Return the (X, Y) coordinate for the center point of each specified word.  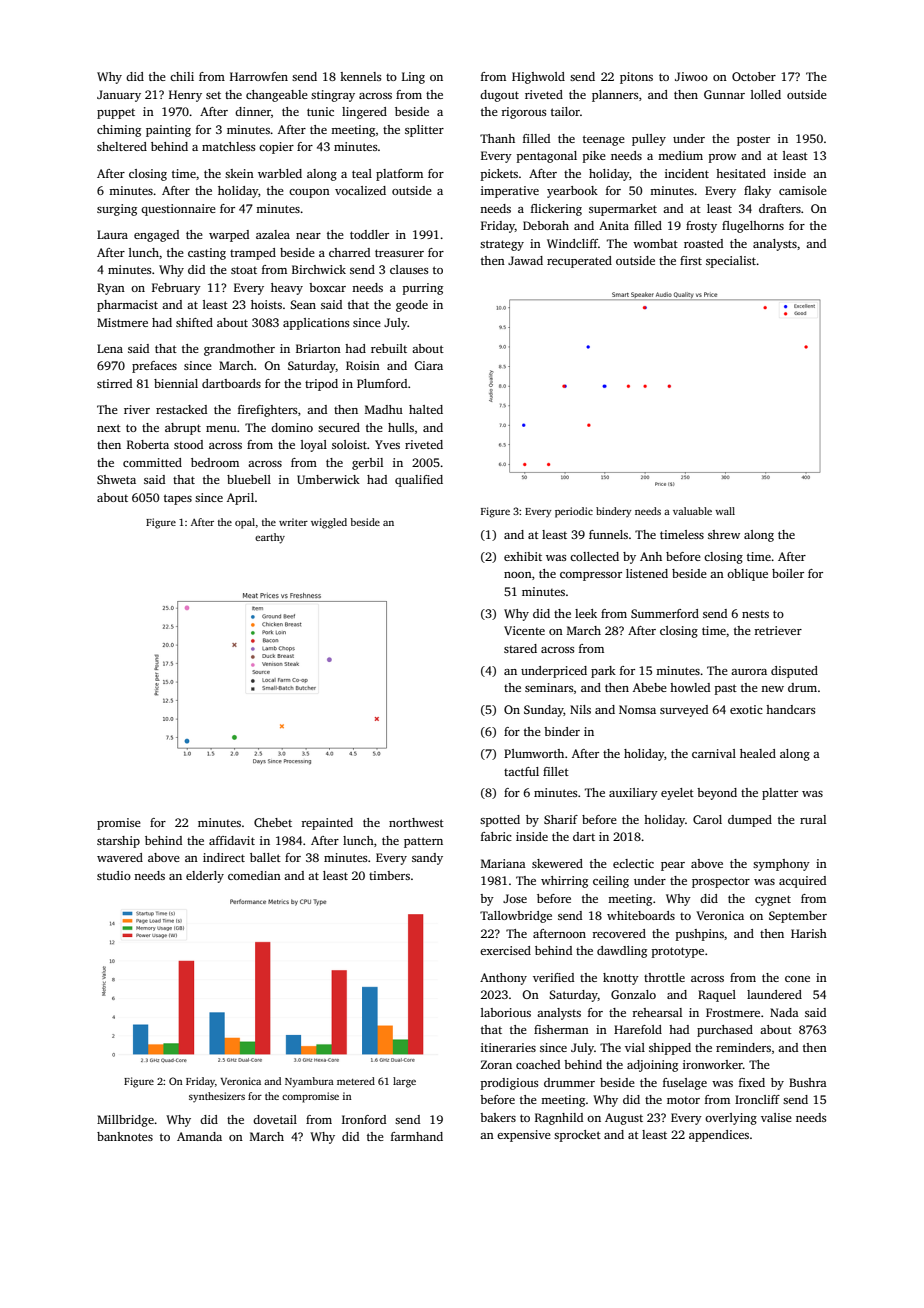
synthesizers (217, 1097)
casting (207, 254)
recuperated (579, 262)
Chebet (273, 822)
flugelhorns (753, 227)
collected (594, 556)
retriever (778, 630)
